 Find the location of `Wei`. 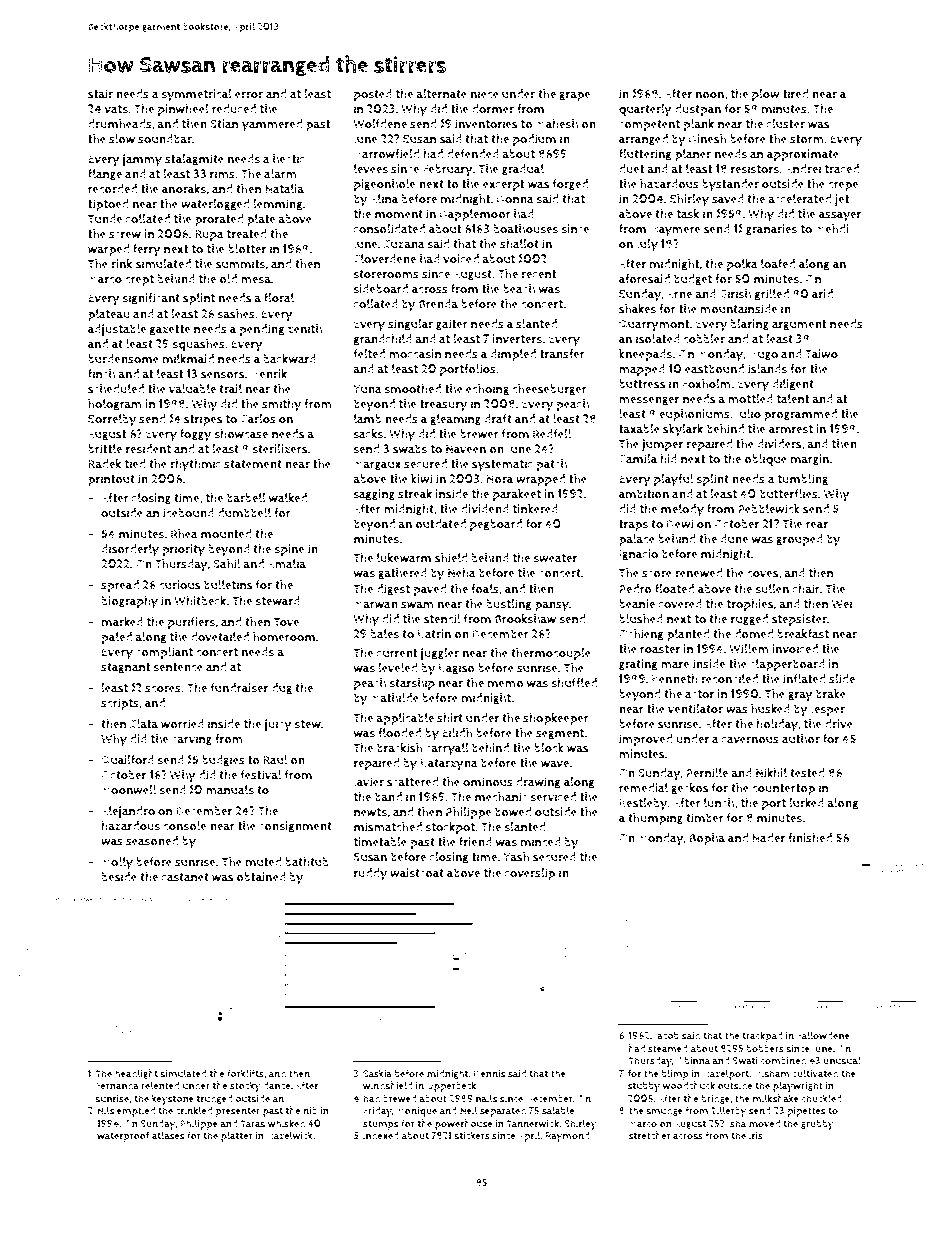

Wei is located at coordinates (842, 604).
